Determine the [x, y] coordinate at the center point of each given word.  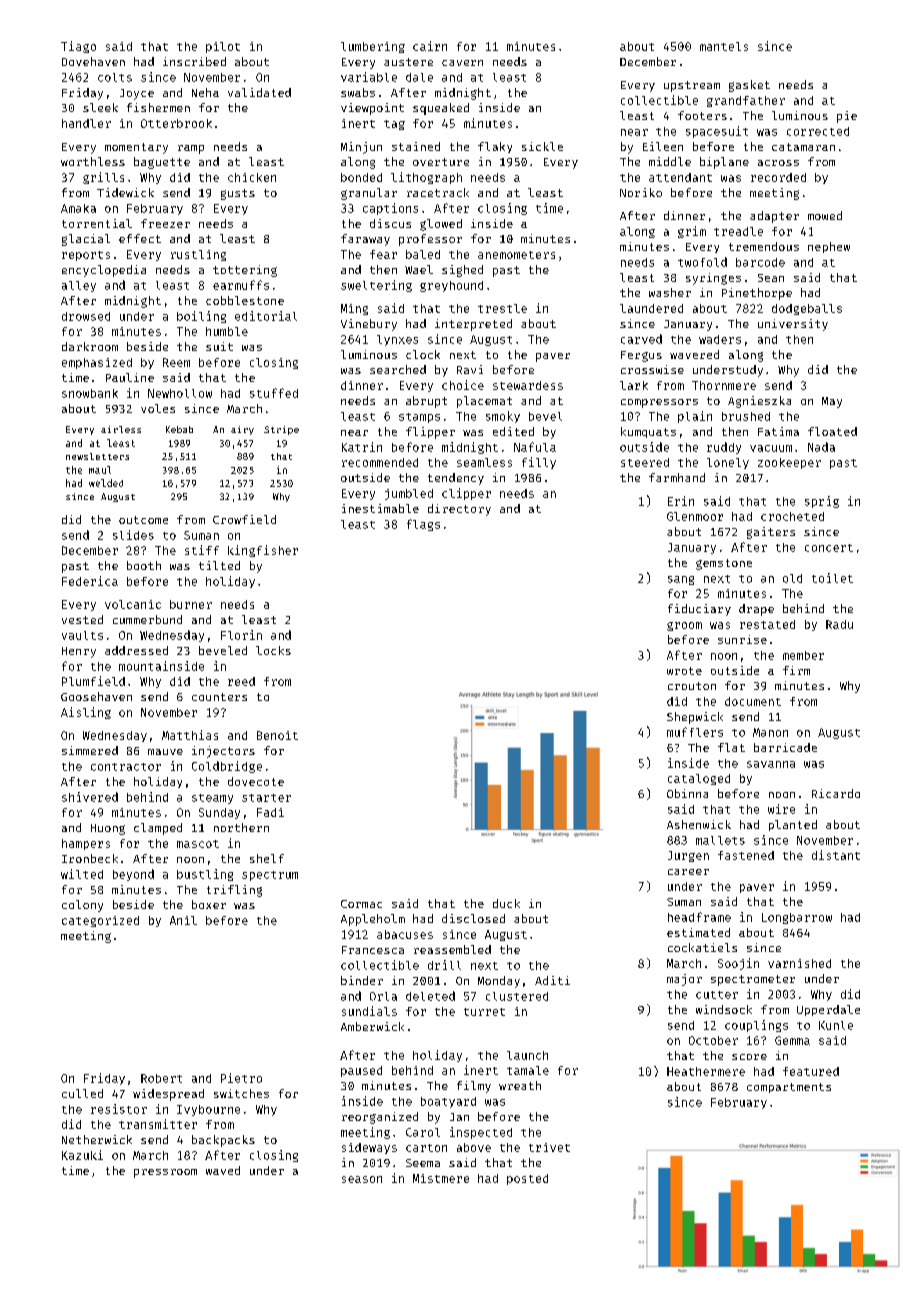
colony [82, 906]
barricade [785, 747]
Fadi [270, 812]
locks [273, 650]
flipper [430, 433]
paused [361, 1071]
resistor [119, 1109]
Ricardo [836, 793]
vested [82, 619]
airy [242, 430]
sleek [100, 107]
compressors [659, 403]
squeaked [441, 109]
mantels [724, 46]
